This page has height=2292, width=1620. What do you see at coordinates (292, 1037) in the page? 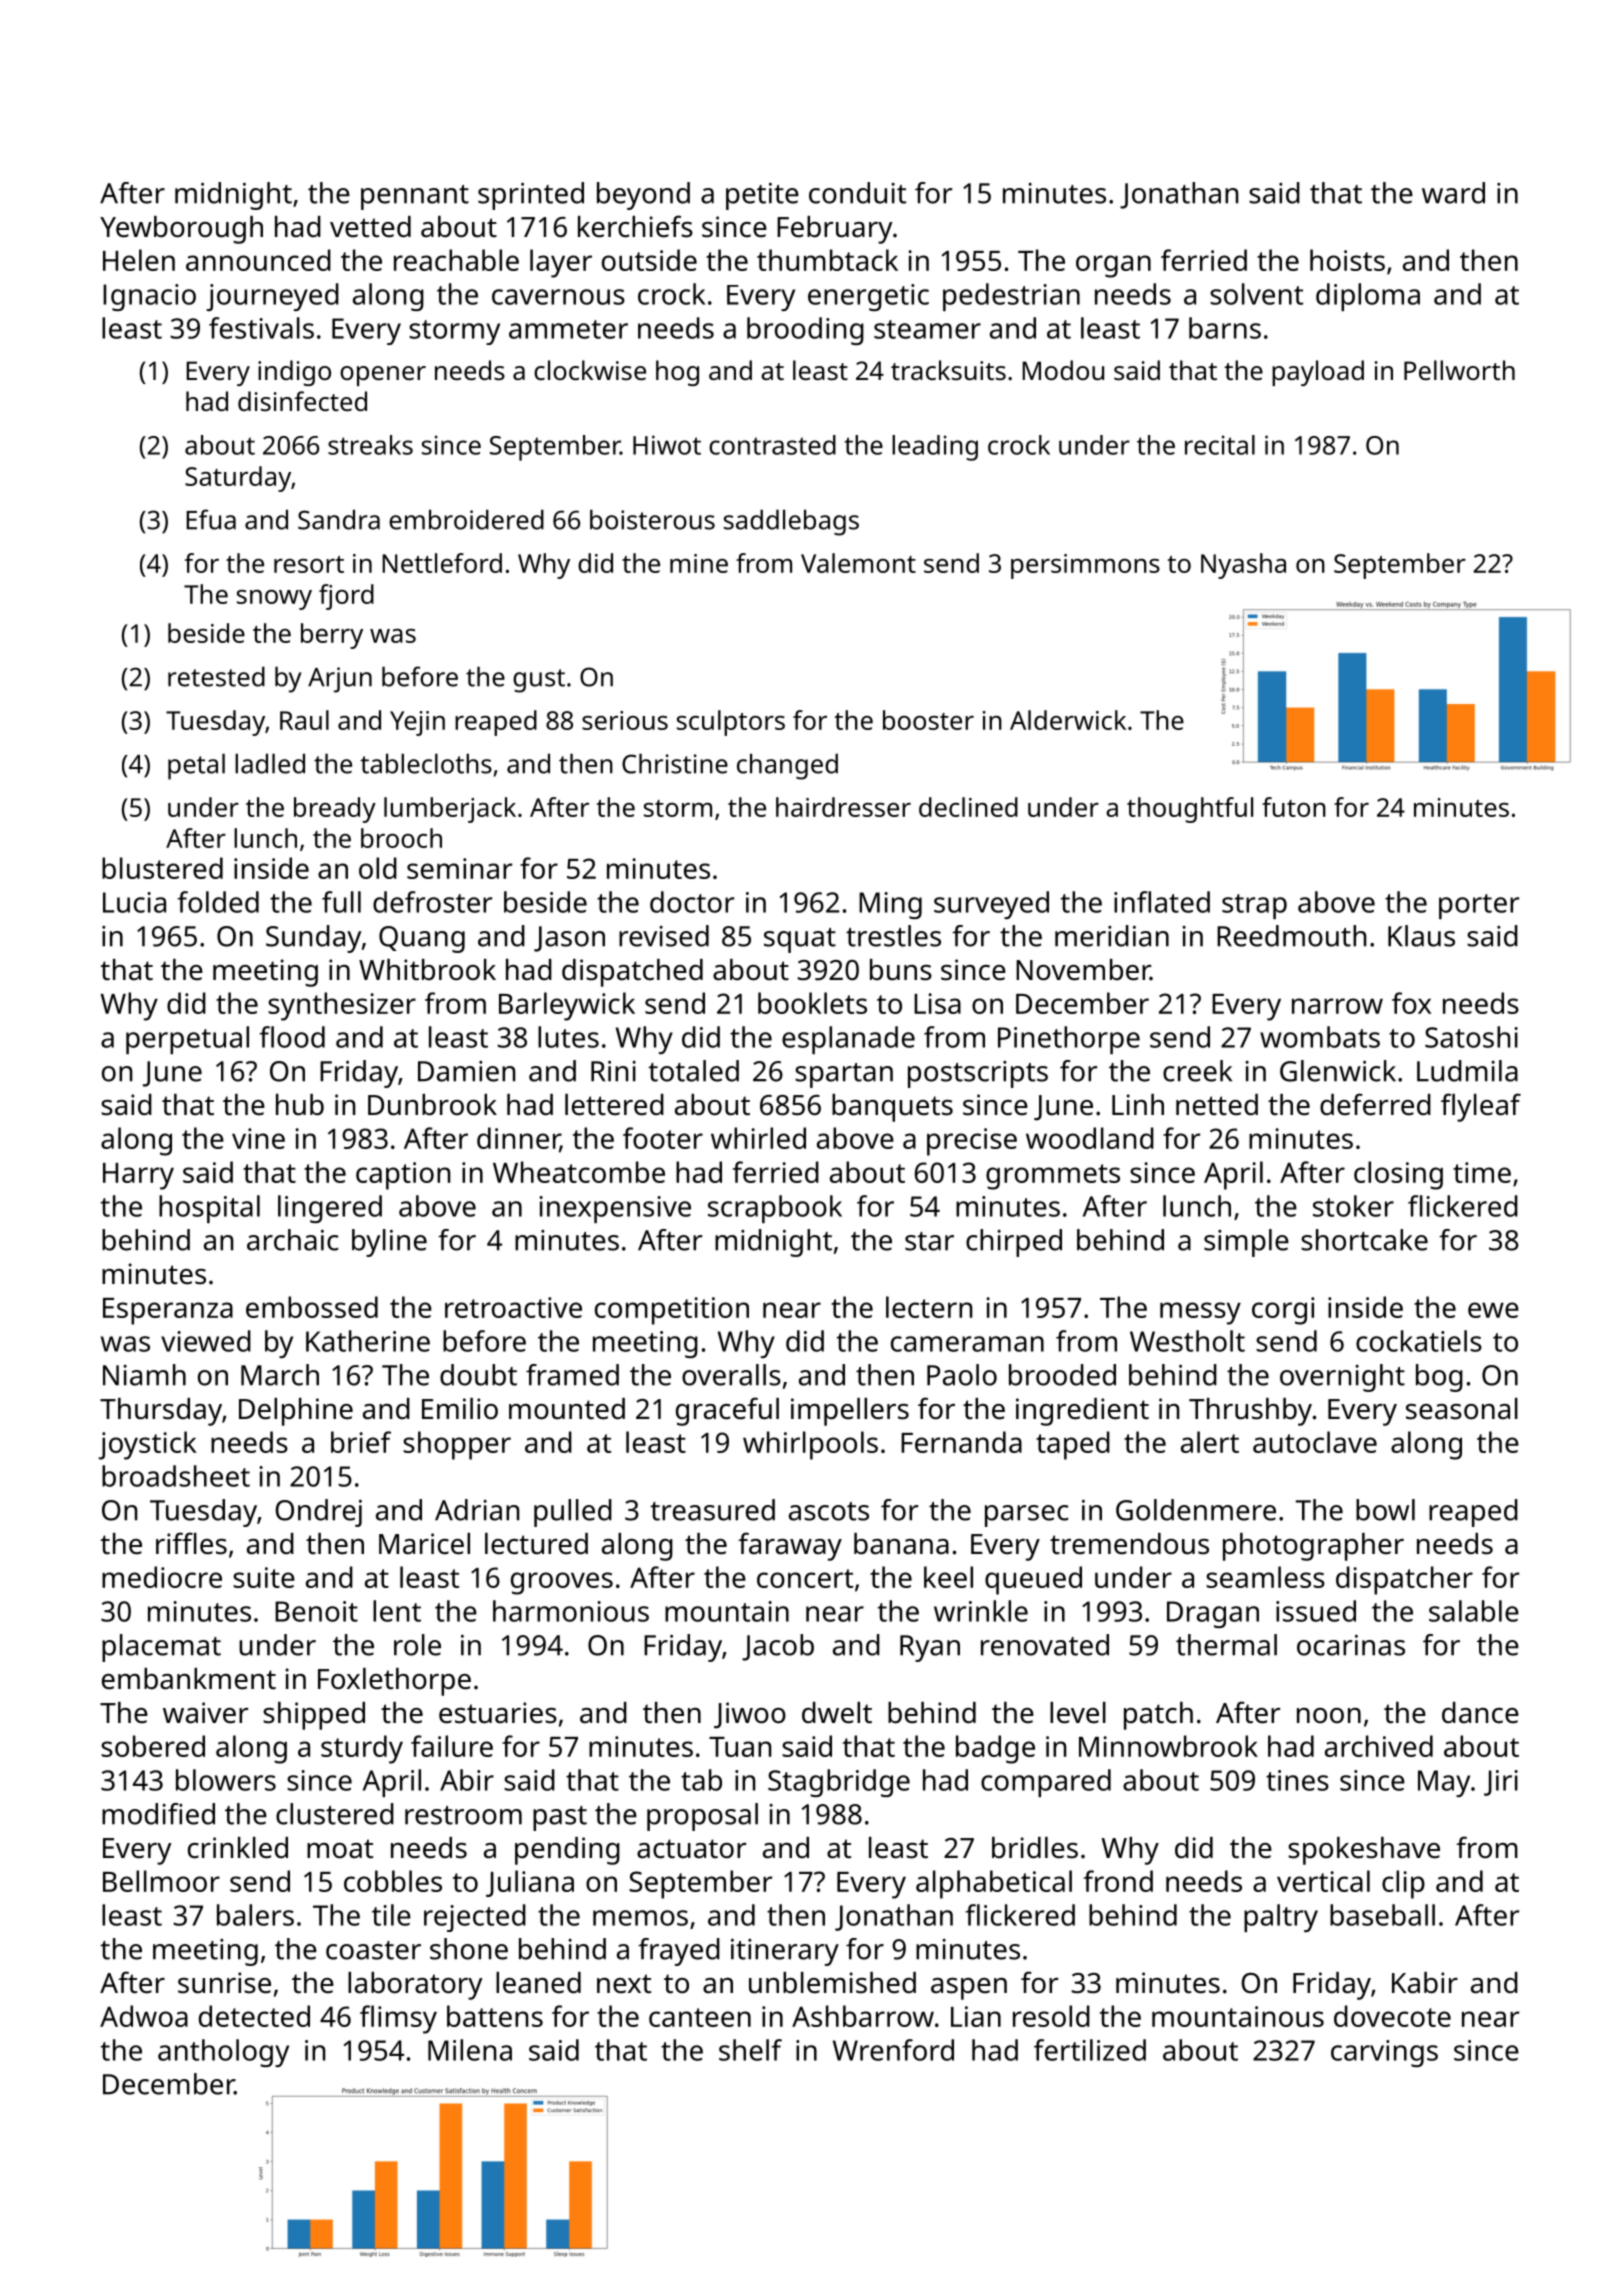
I see `flood` at bounding box center [292, 1037].
